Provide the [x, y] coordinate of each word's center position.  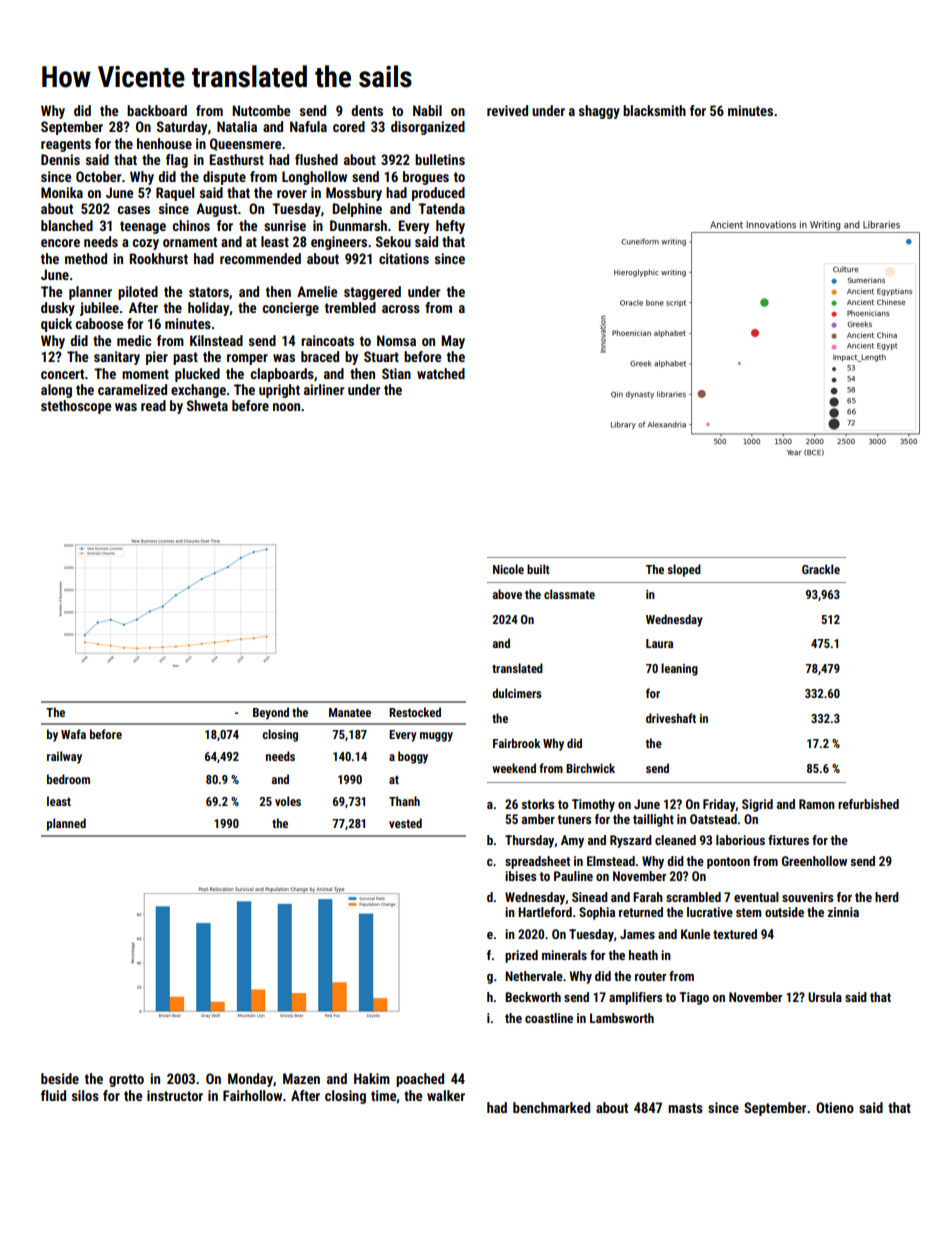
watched [441, 373]
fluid [53, 1095]
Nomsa [396, 340]
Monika [62, 192]
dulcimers [517, 693]
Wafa [73, 734]
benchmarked [551, 1107]
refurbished [868, 804]
